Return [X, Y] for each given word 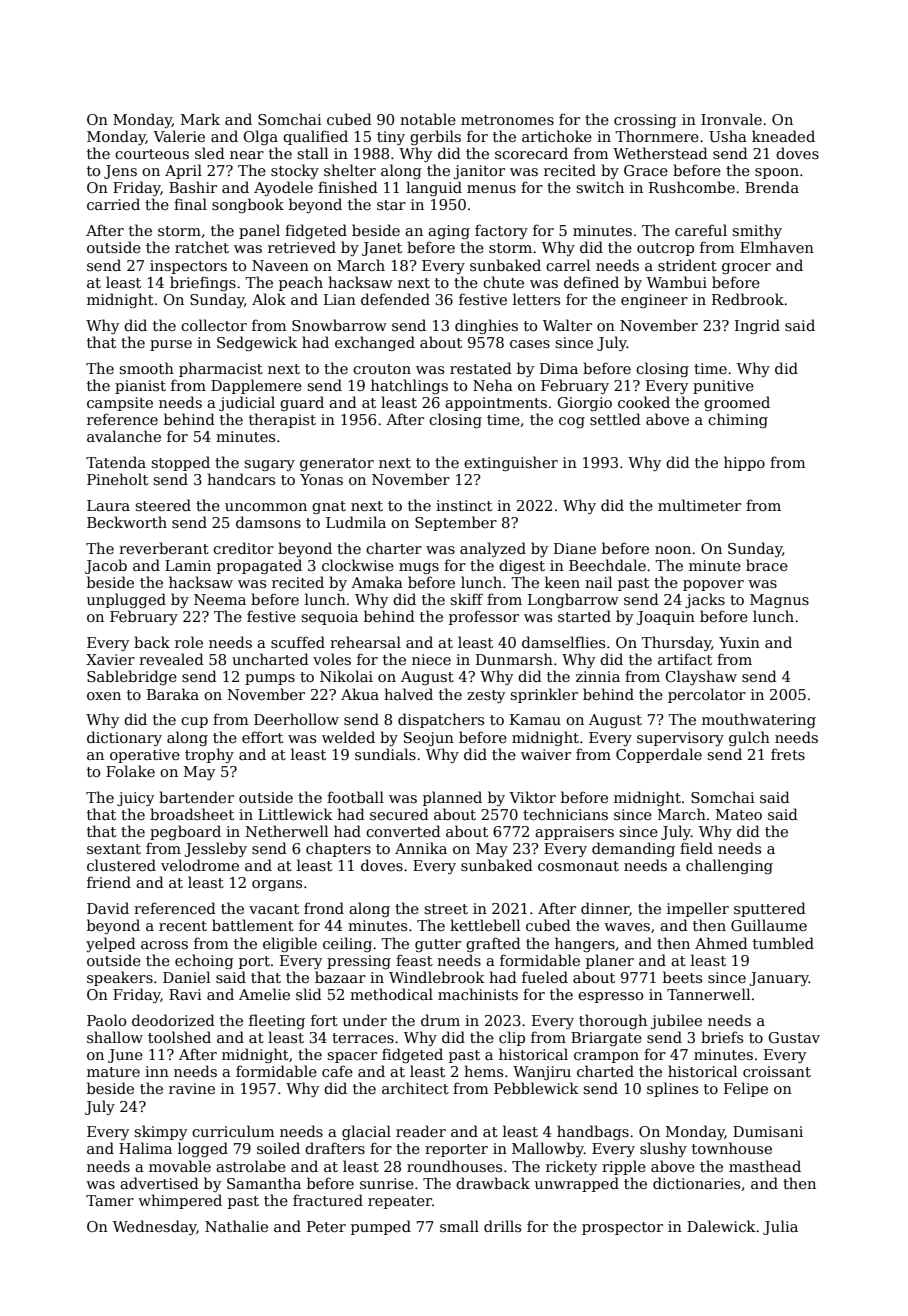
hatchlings [409, 386]
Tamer [110, 1200]
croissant [777, 1071]
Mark [200, 119]
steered [163, 505]
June [125, 1056]
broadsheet [192, 814]
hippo [744, 463]
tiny [391, 138]
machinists [478, 994]
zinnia [598, 676]
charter [394, 548]
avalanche [124, 436]
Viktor [532, 797]
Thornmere [657, 136]
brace [767, 565]
